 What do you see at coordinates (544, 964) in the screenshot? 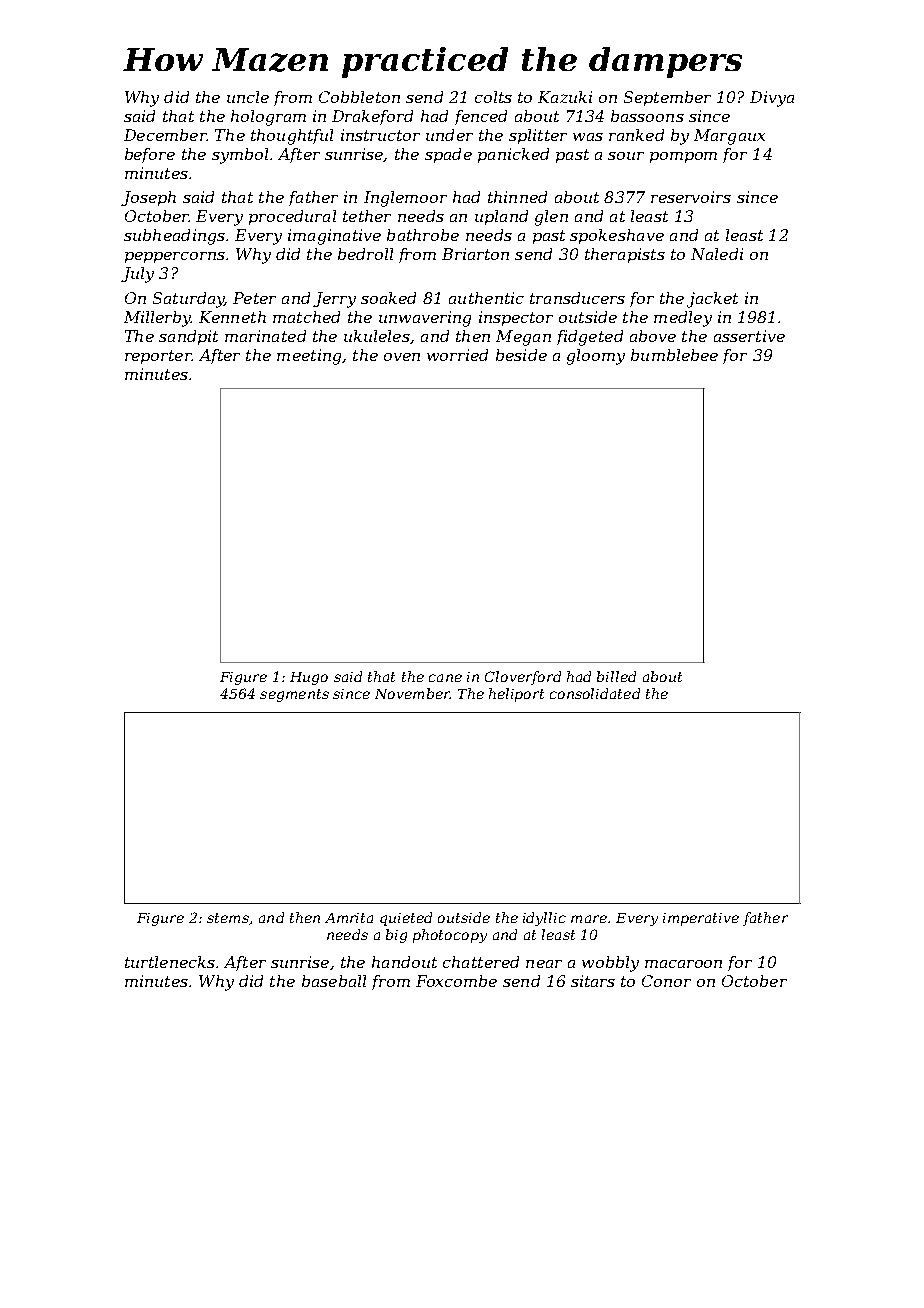
I see `near` at bounding box center [544, 964].
